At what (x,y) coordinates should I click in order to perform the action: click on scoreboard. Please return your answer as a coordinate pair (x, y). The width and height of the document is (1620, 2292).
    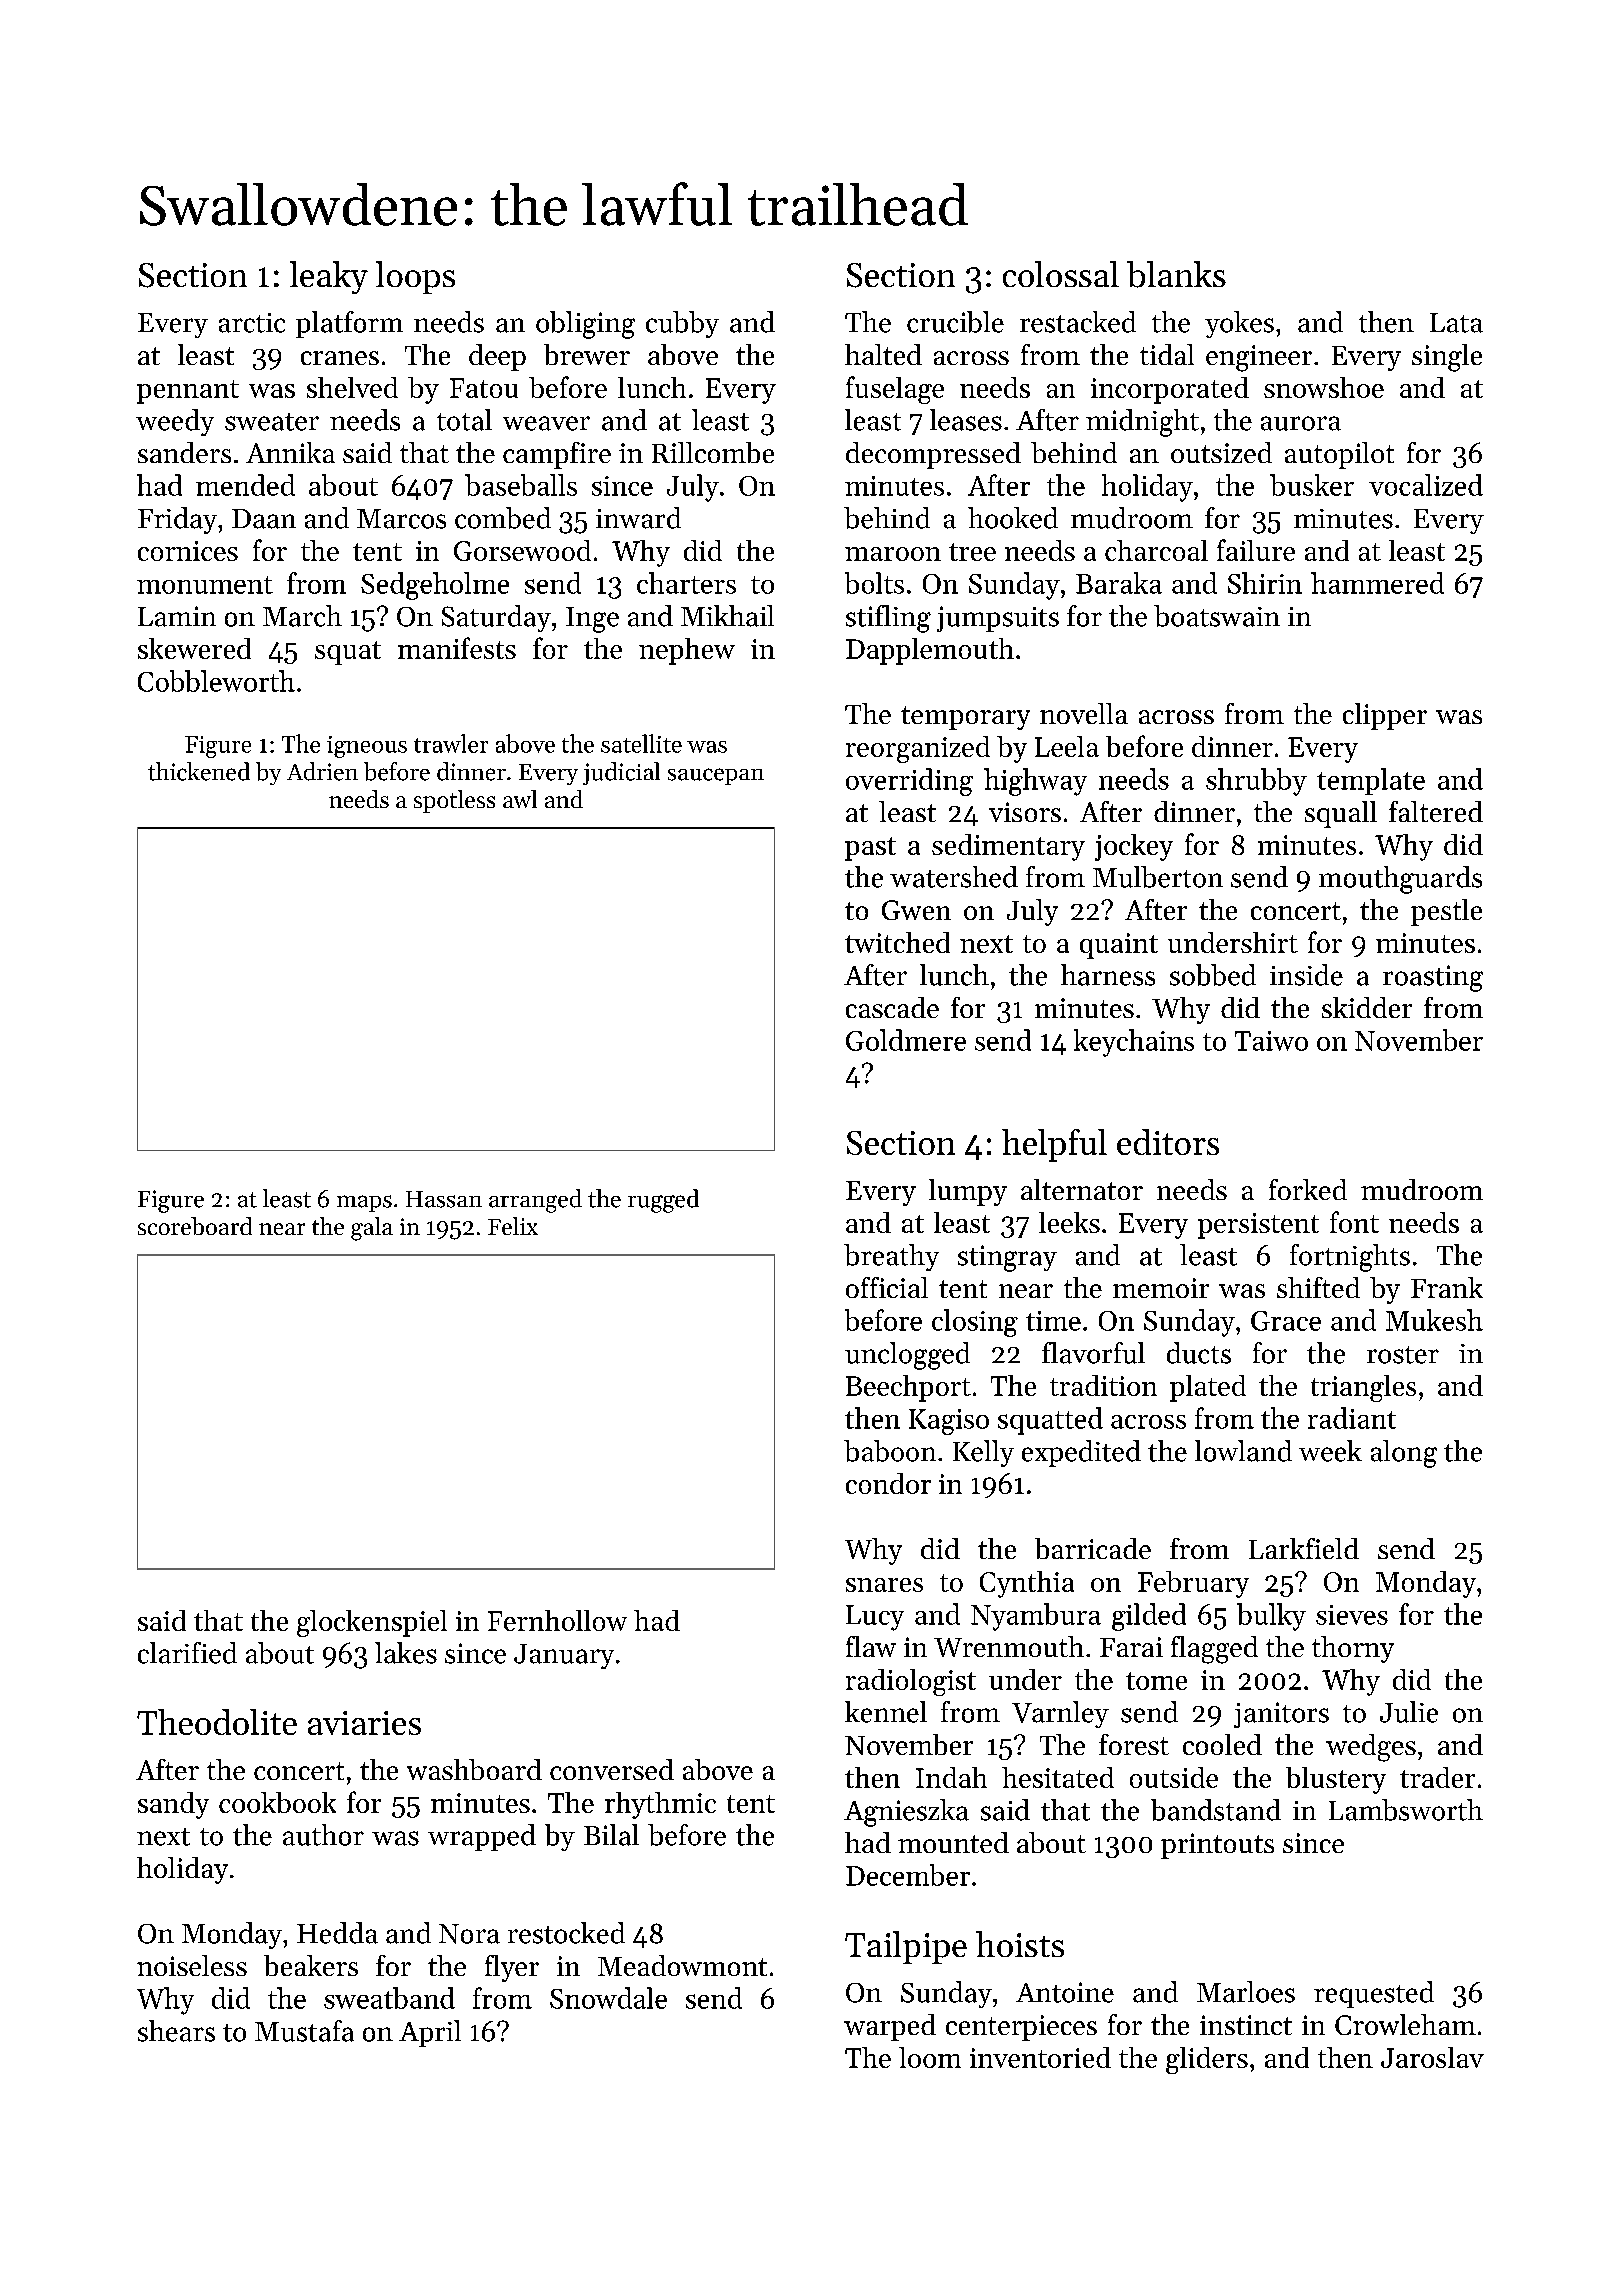
    Looking at the image, I should click on (195, 1226).
